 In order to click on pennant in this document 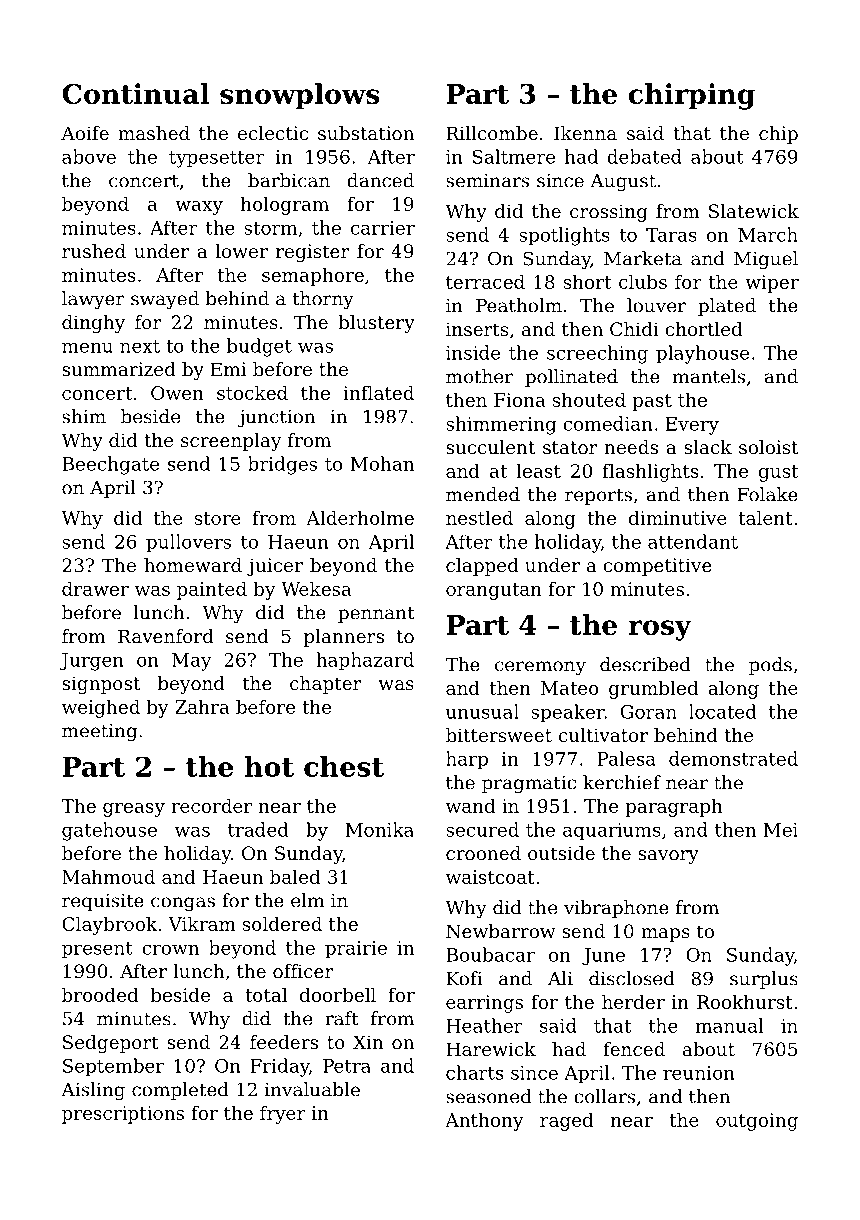, I will do `click(376, 614)`.
